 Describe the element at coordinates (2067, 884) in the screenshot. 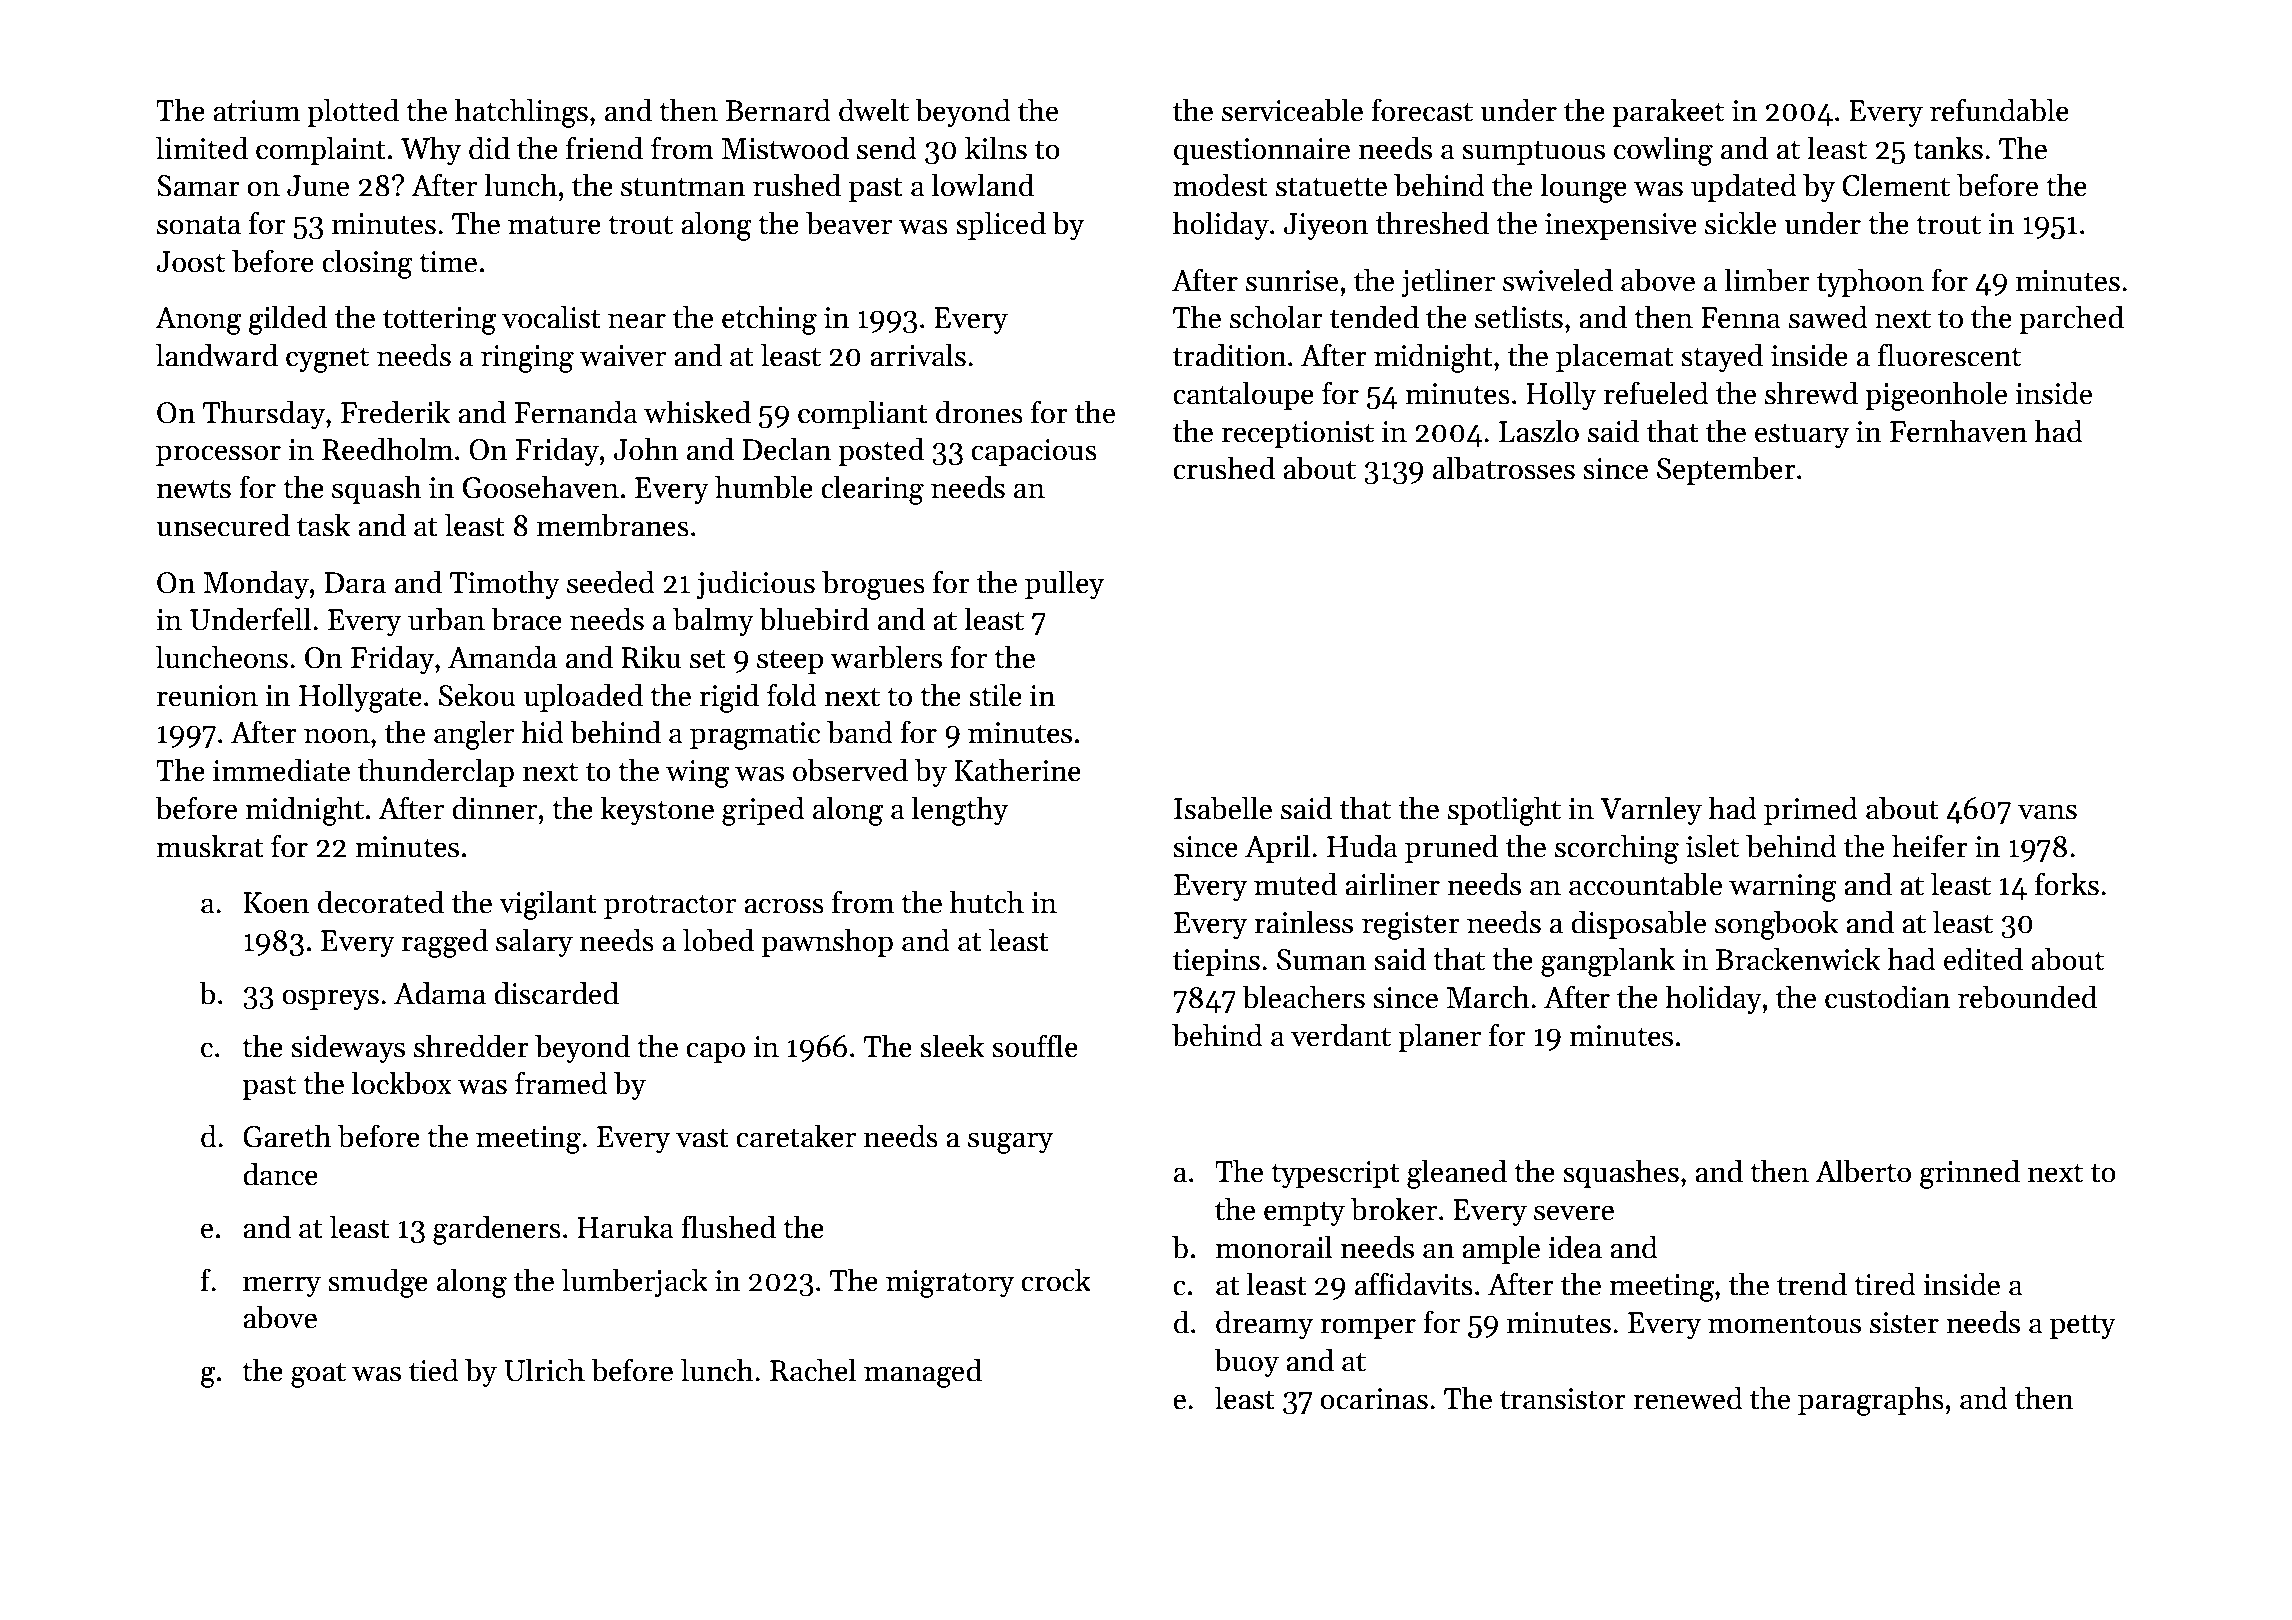

I see `forks` at that location.
